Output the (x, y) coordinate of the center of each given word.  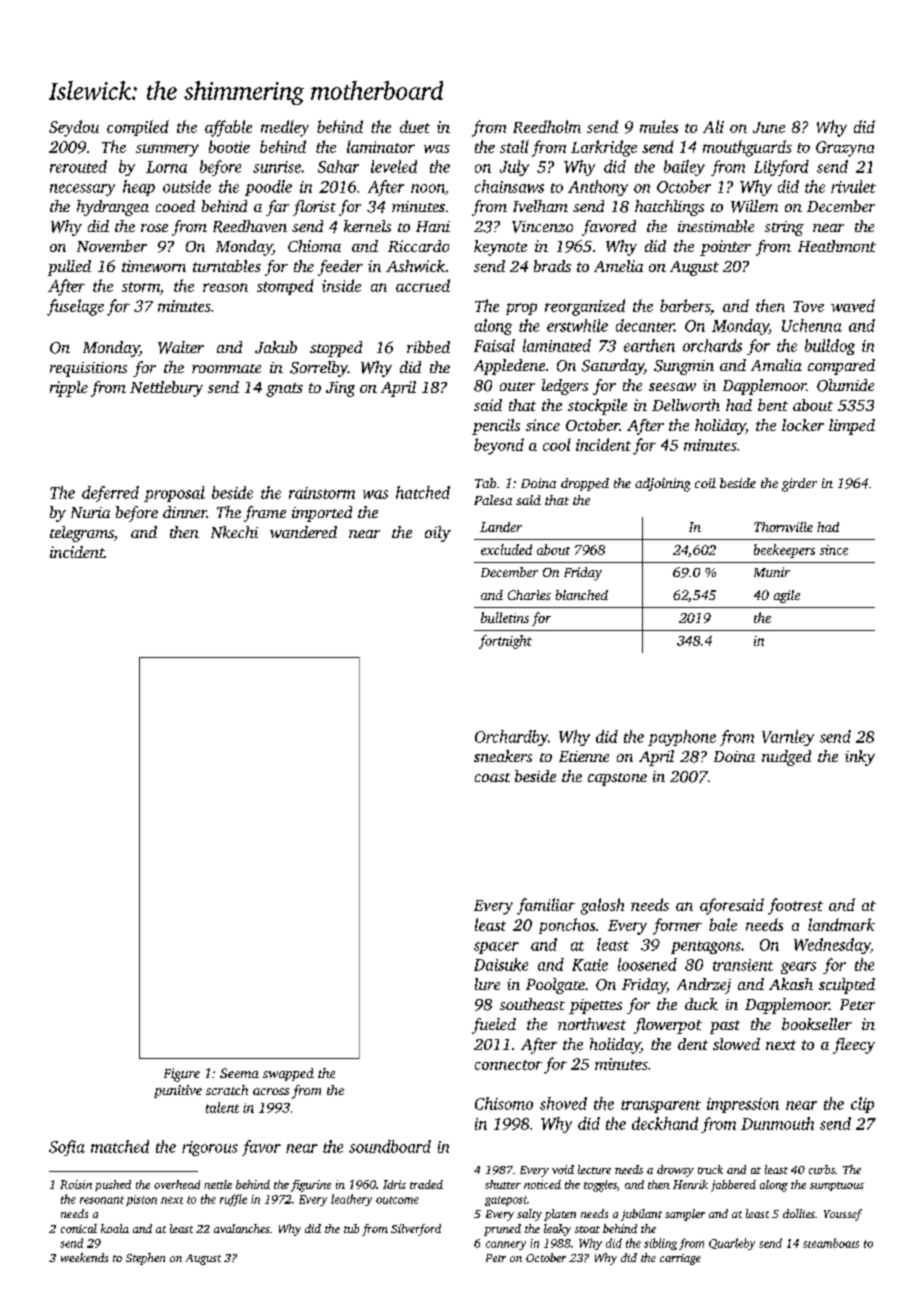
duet (415, 126)
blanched (582, 595)
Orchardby (511, 738)
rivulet (853, 186)
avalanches (242, 1228)
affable (228, 128)
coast (492, 777)
